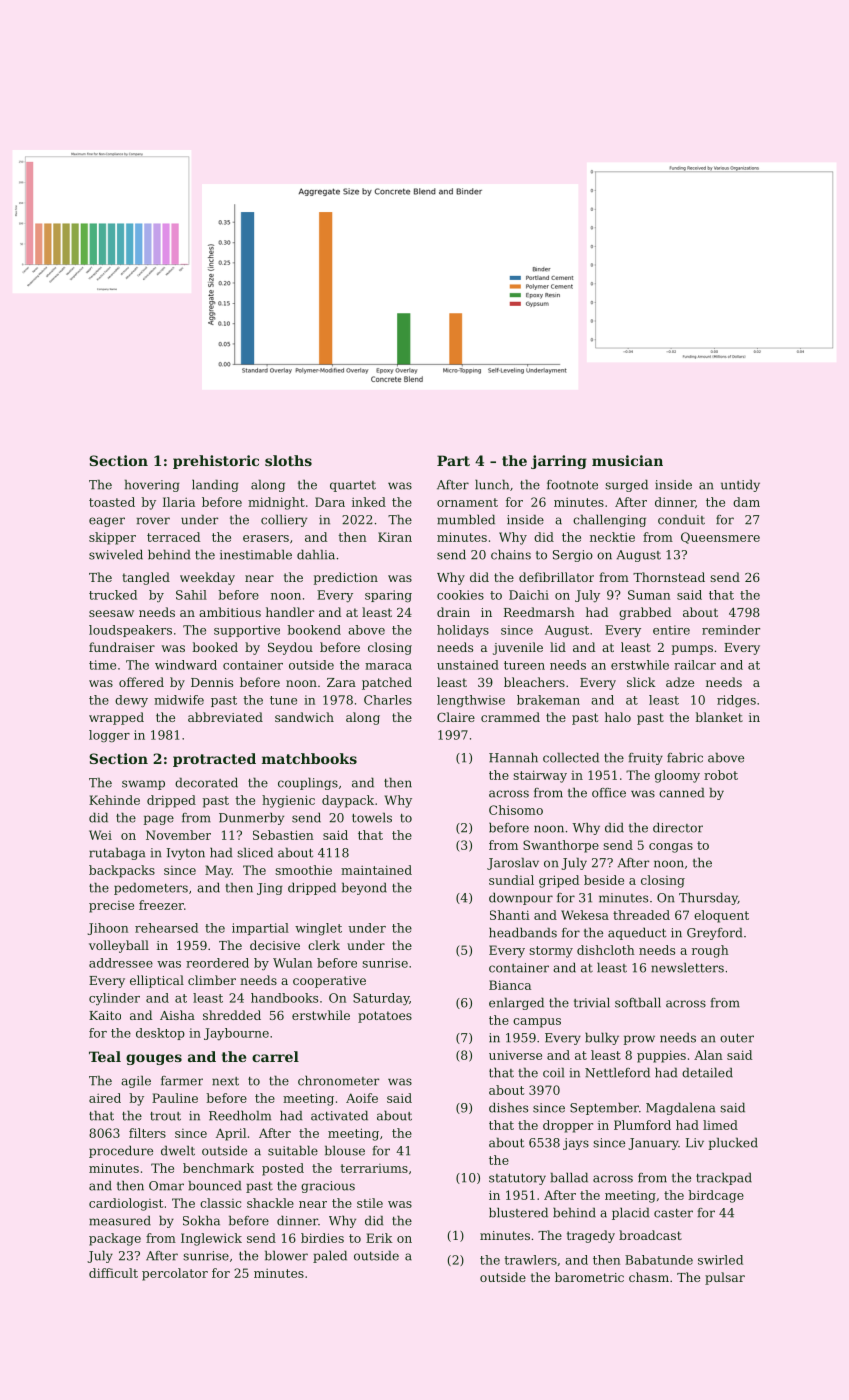 The image size is (849, 1400). Describe the element at coordinates (627, 460) in the document. I see `musician` at that location.
